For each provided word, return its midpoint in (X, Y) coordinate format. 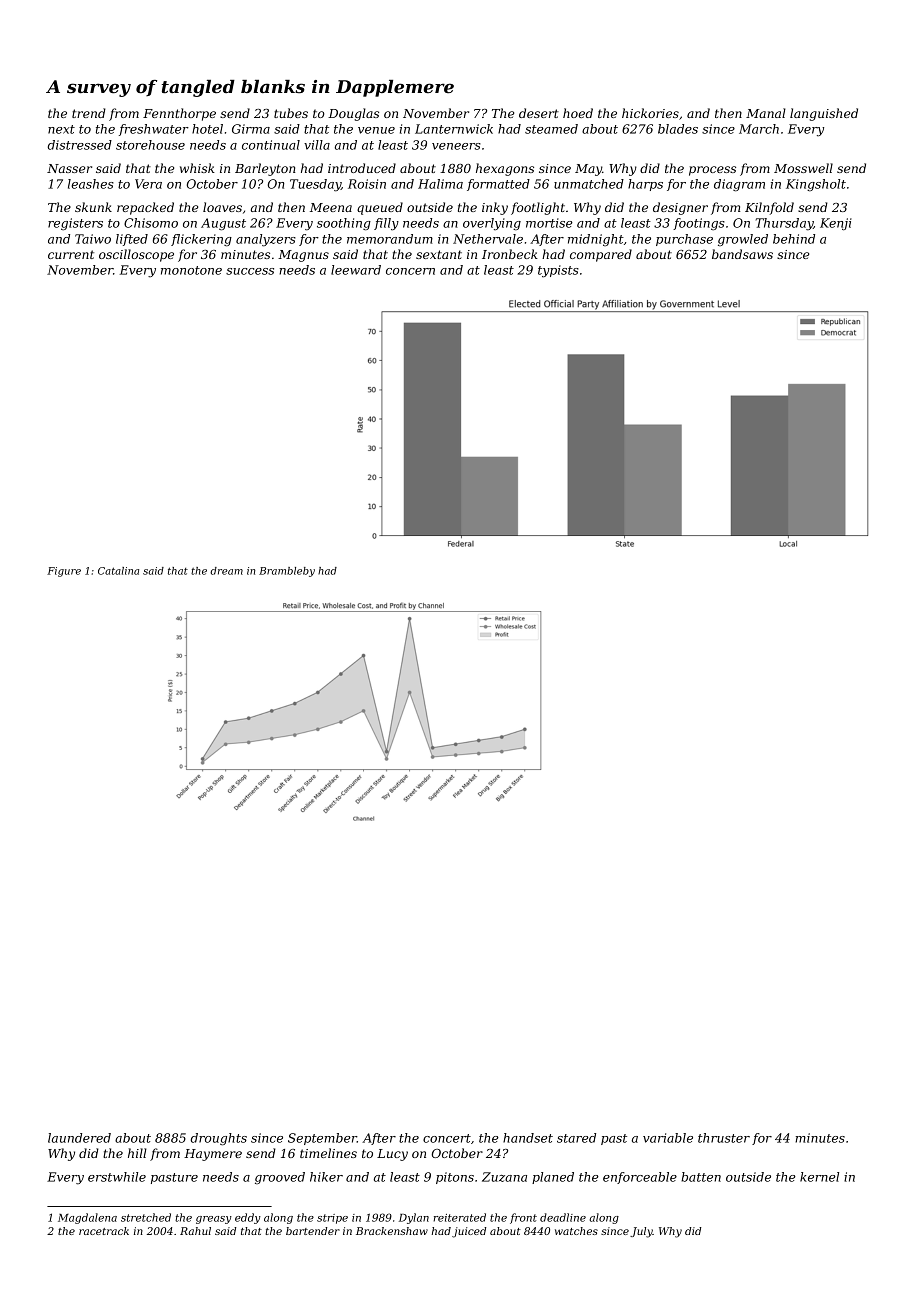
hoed (578, 113)
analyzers (266, 240)
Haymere (213, 1155)
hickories (650, 113)
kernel (819, 1177)
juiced (469, 1232)
